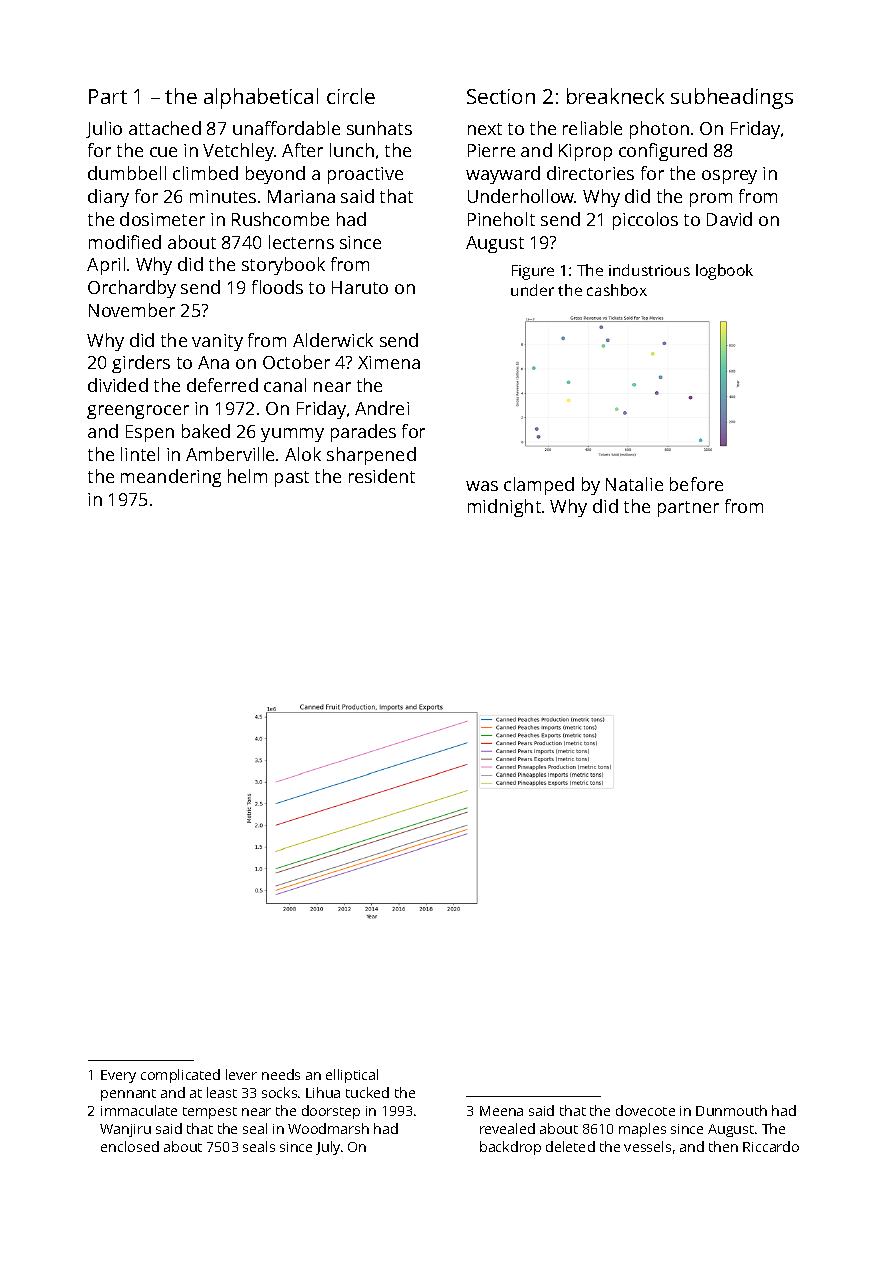  I want to click on midnight, so click(504, 508).
